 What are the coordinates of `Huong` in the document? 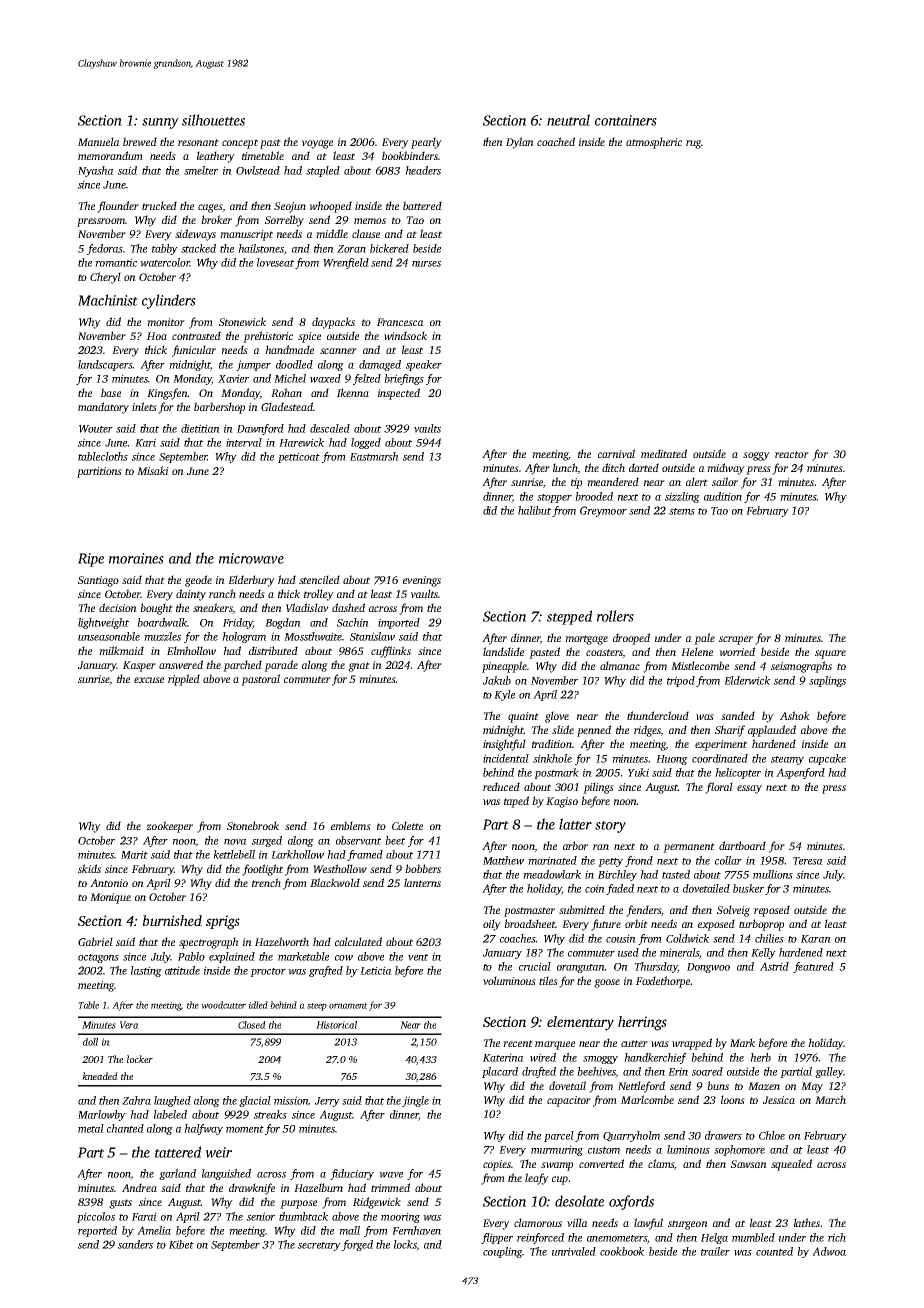 It's located at (672, 760).
